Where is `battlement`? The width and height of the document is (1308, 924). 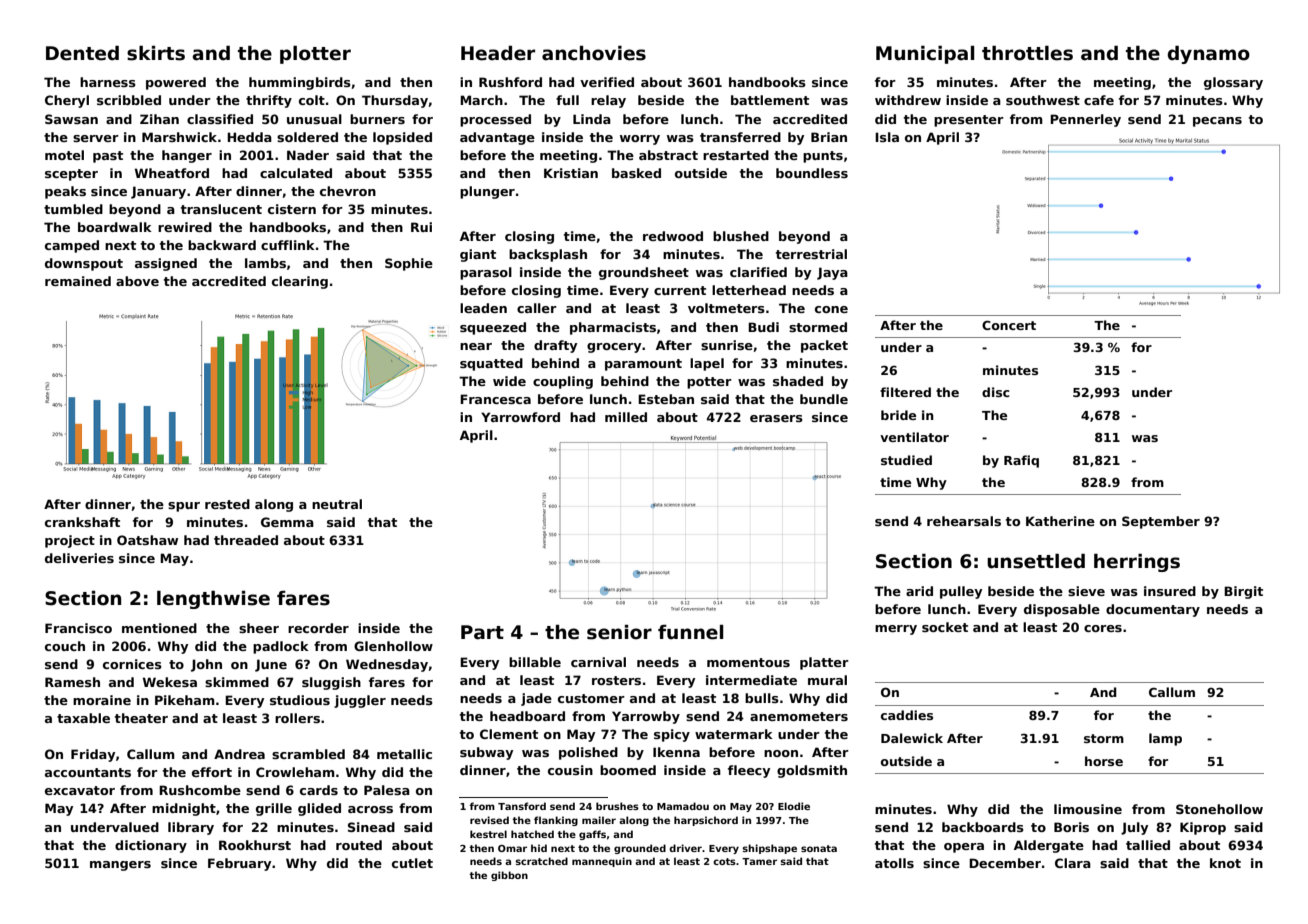
battlement is located at coordinates (770, 100).
